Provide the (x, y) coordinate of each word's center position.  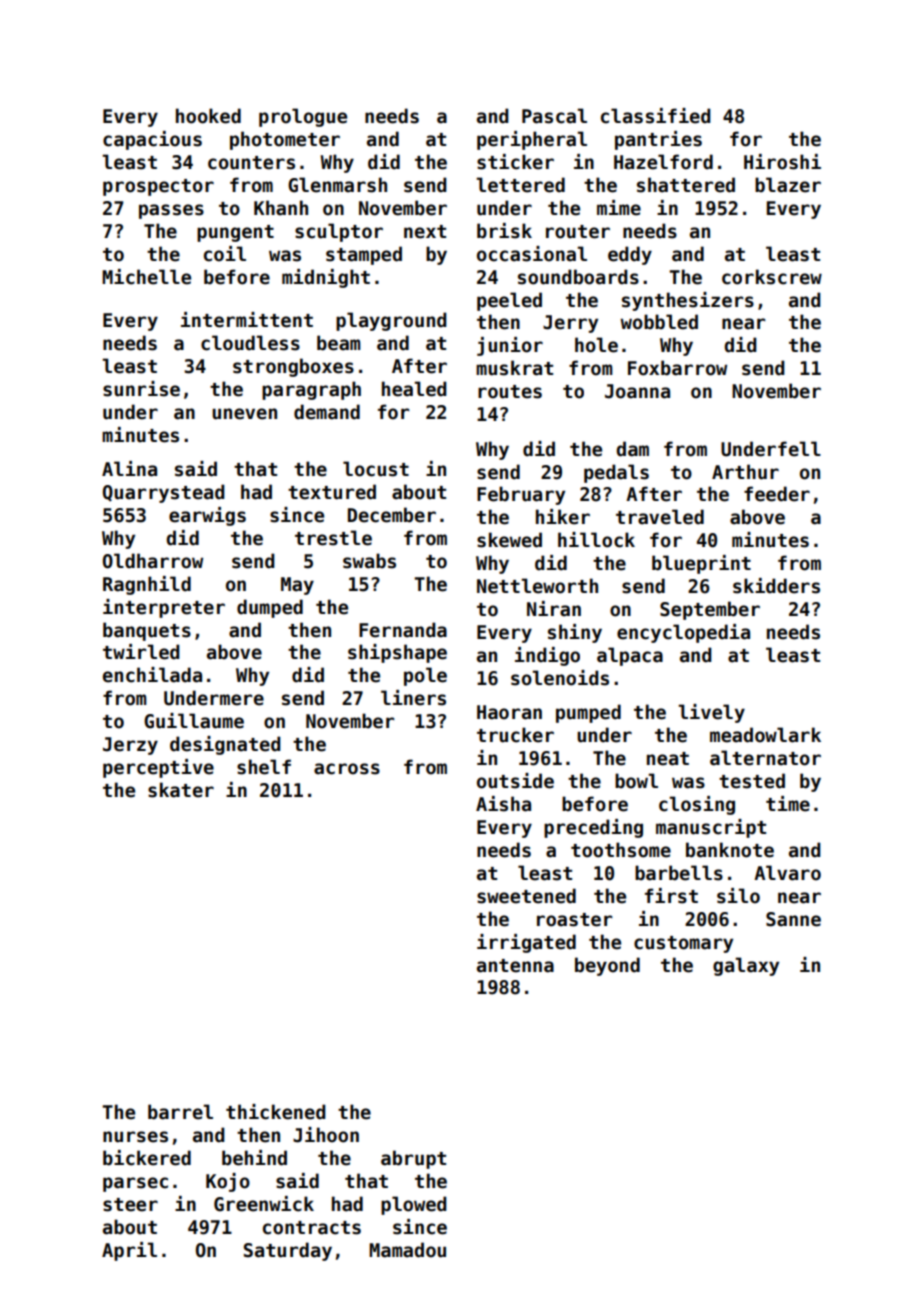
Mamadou (407, 1250)
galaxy (746, 966)
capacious (152, 140)
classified (656, 116)
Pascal (554, 116)
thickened (276, 1112)
